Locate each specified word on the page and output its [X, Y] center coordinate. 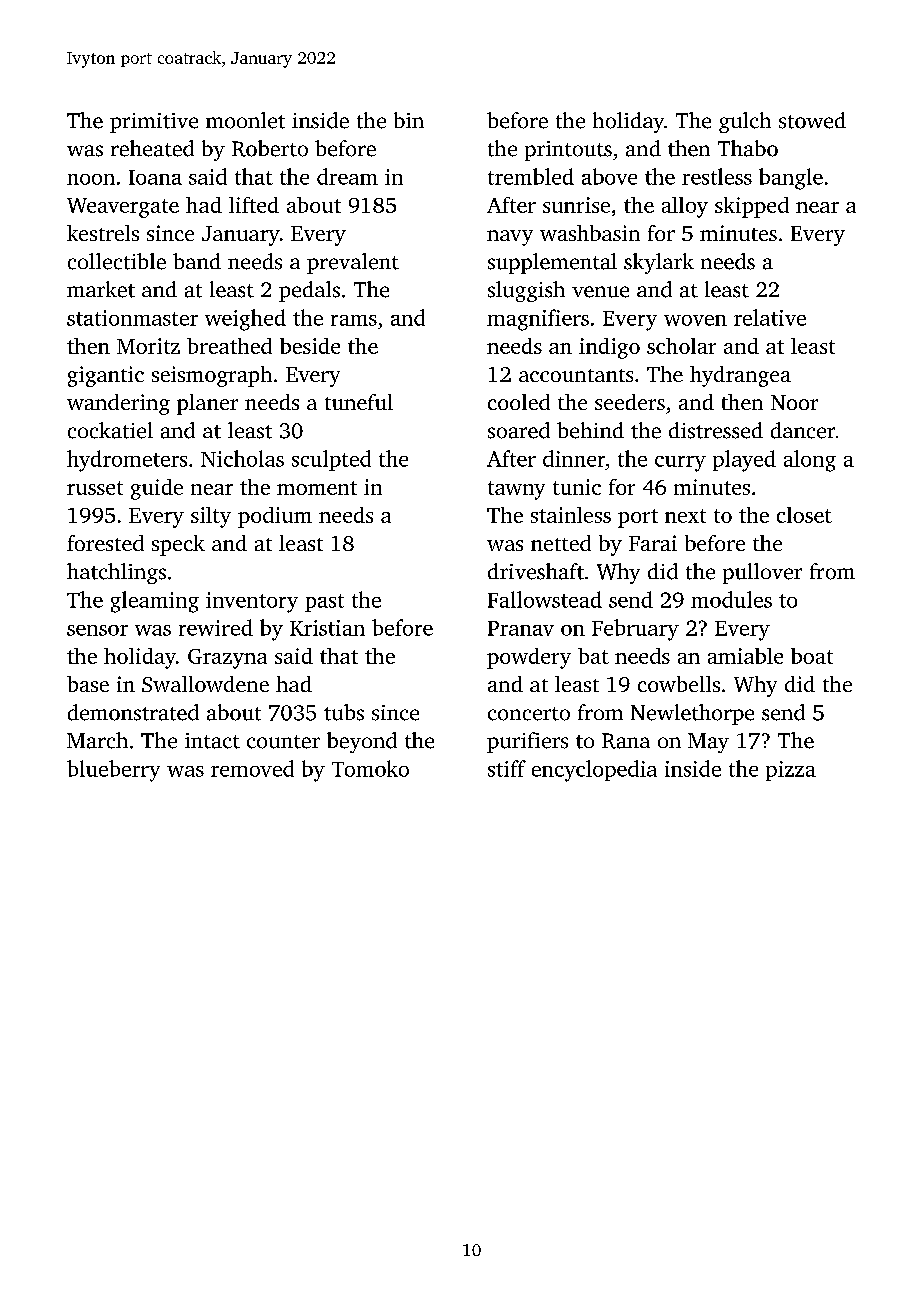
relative [770, 317]
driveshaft [536, 571]
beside [310, 346]
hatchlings [116, 573]
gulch [745, 122]
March [97, 740]
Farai [653, 543]
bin [409, 120]
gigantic [106, 376]
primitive [154, 123]
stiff [507, 768]
